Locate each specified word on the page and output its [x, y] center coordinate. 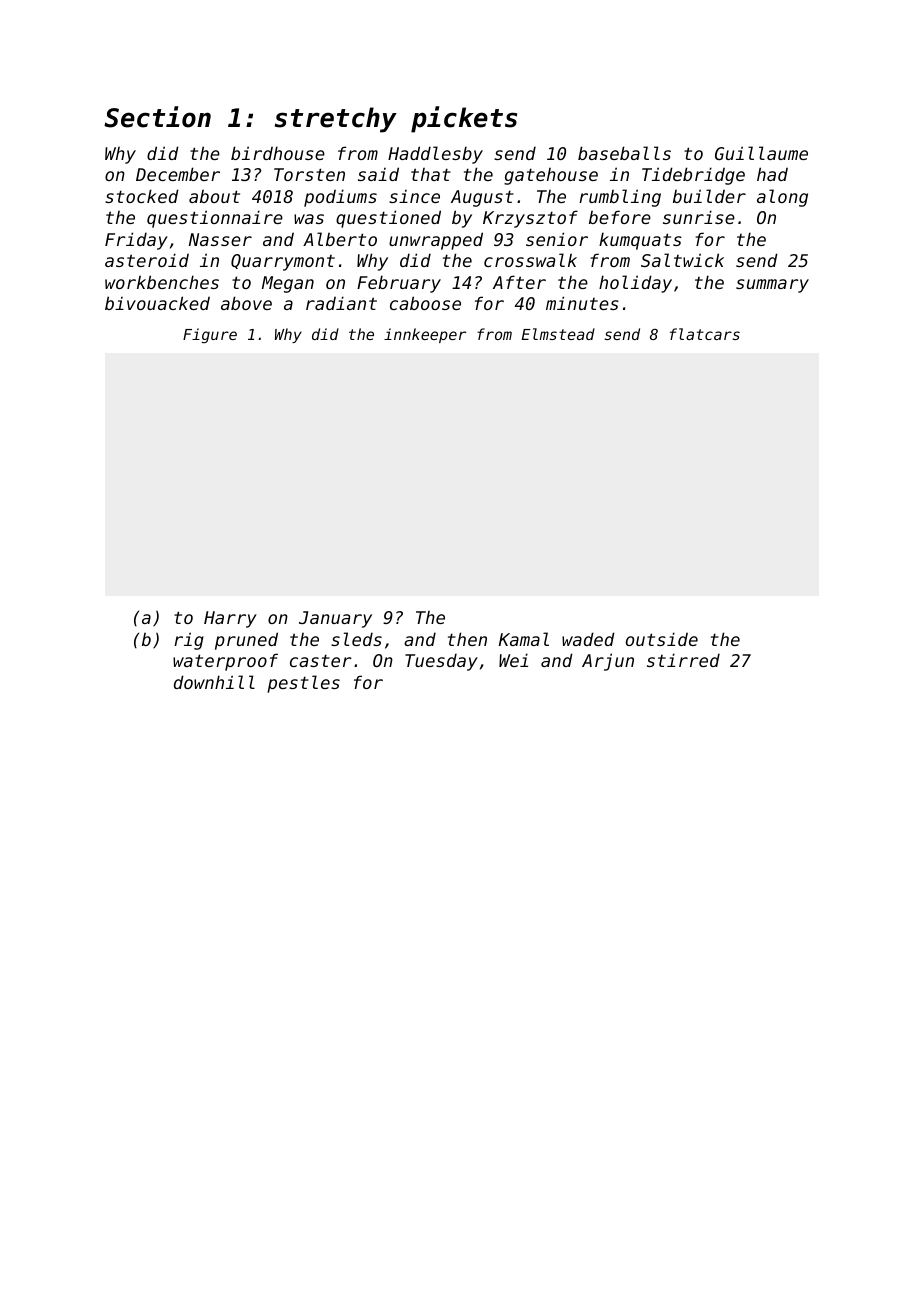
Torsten [309, 174]
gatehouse [551, 176]
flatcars [705, 334]
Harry [230, 619]
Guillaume [761, 153]
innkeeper [425, 335]
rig [189, 641]
